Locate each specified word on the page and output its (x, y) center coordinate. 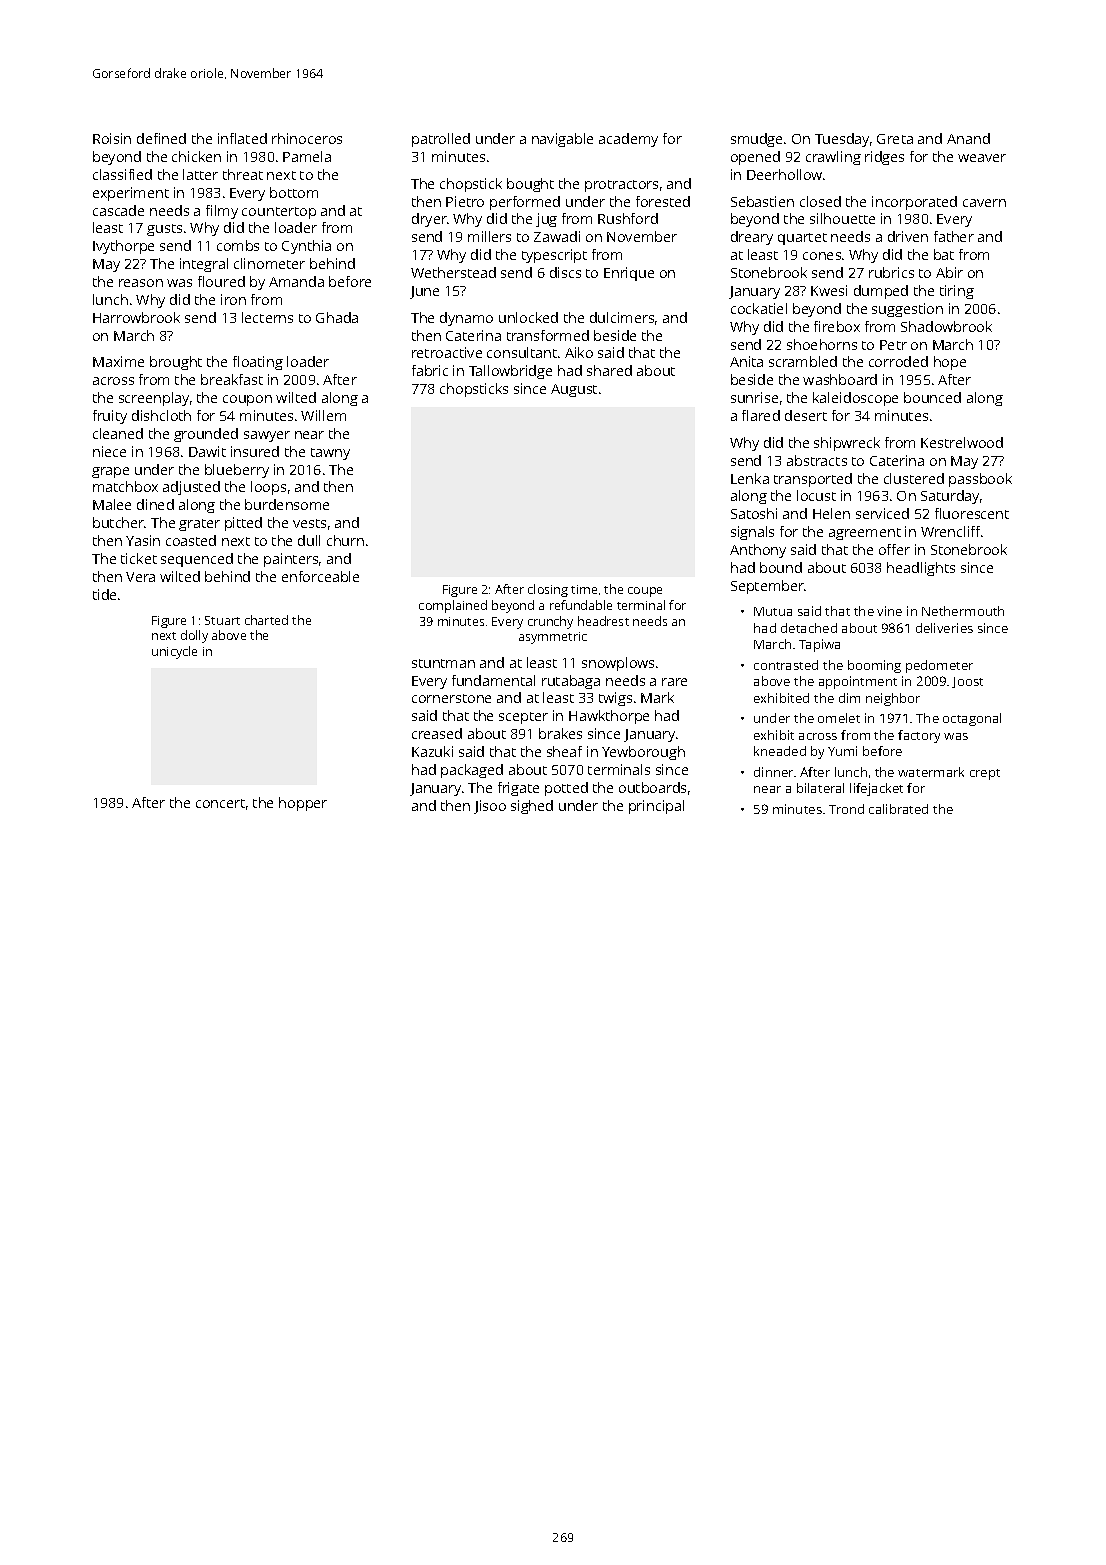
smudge (756, 140)
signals (752, 533)
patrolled (441, 140)
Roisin (112, 138)
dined (155, 504)
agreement (865, 534)
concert (220, 803)
